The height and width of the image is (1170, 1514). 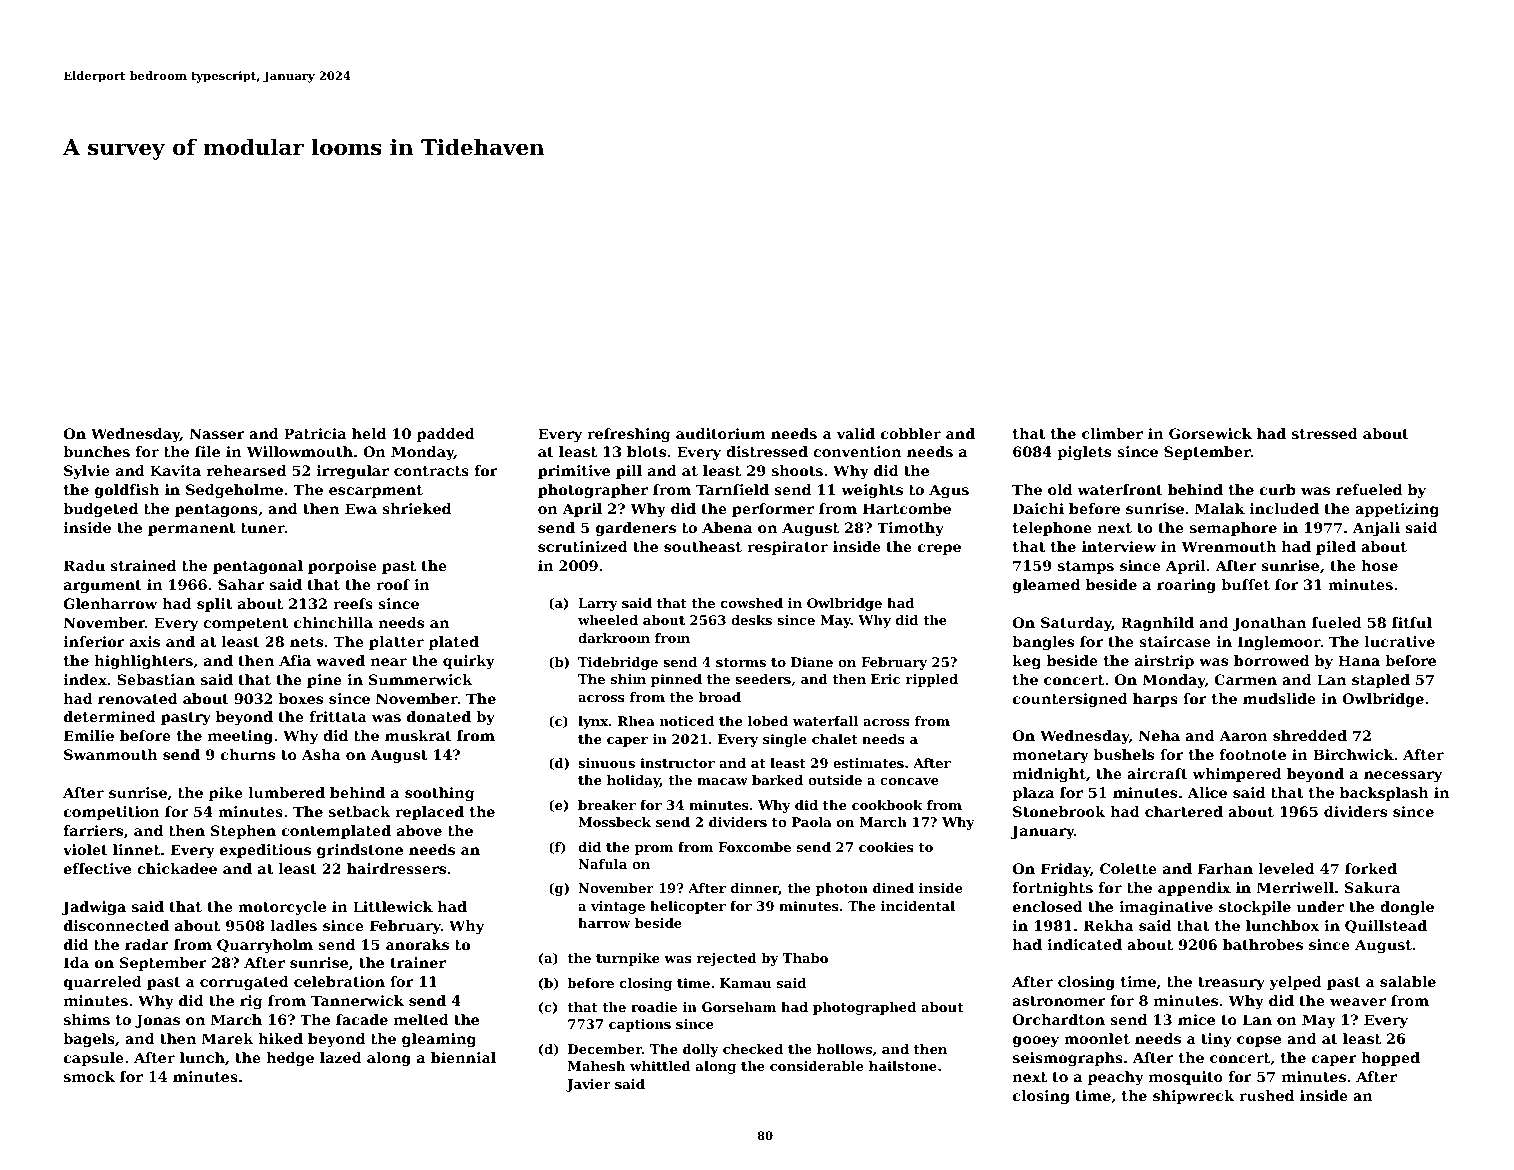 I want to click on aircraft, so click(x=1157, y=773).
